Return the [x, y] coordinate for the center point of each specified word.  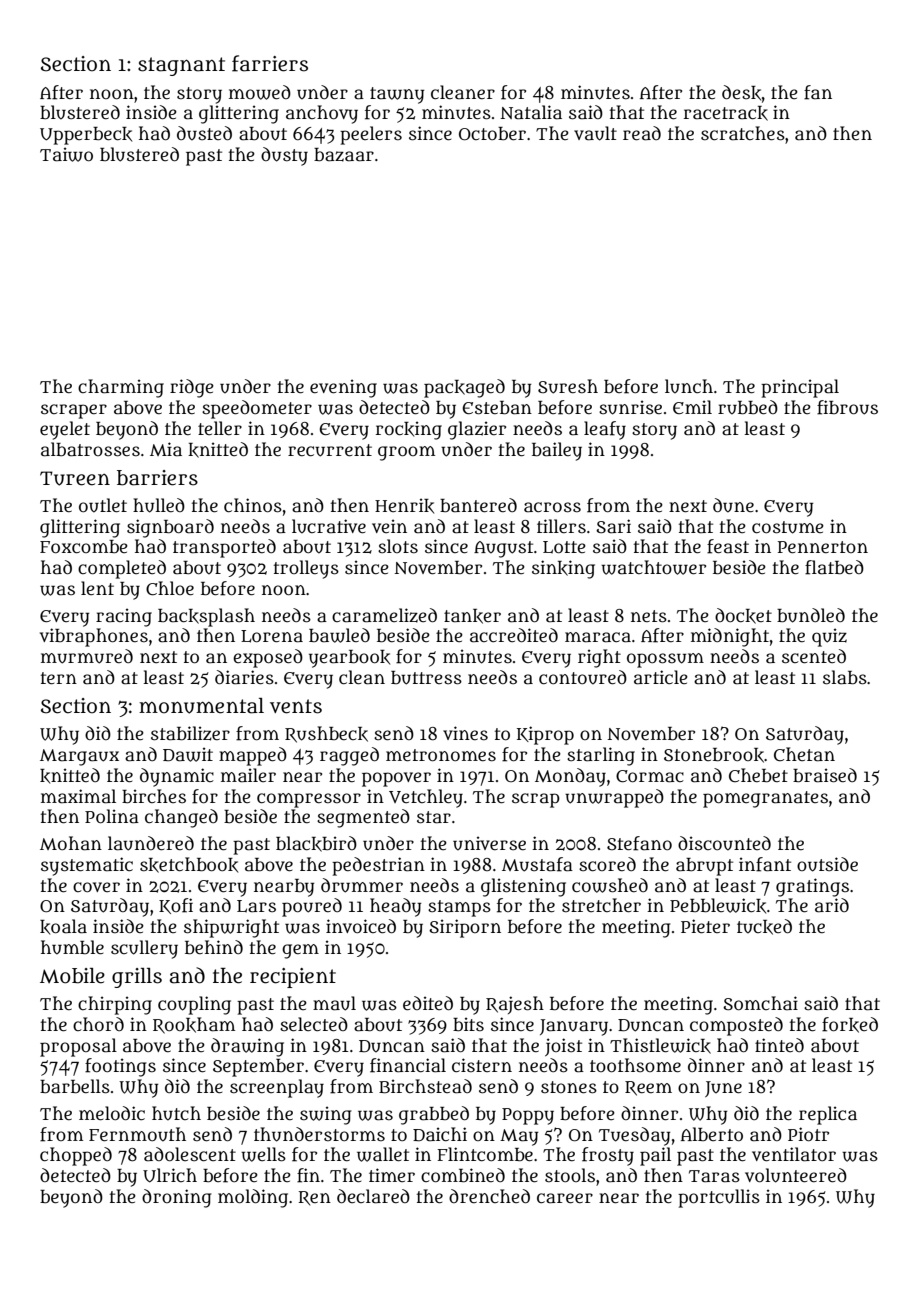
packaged [464, 388]
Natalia [531, 112]
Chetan [804, 754]
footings [120, 1067]
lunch [689, 386]
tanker [472, 616]
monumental [201, 706]
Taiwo [66, 154]
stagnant [181, 66]
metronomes [441, 755]
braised [825, 775]
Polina [112, 816]
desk [741, 93]
